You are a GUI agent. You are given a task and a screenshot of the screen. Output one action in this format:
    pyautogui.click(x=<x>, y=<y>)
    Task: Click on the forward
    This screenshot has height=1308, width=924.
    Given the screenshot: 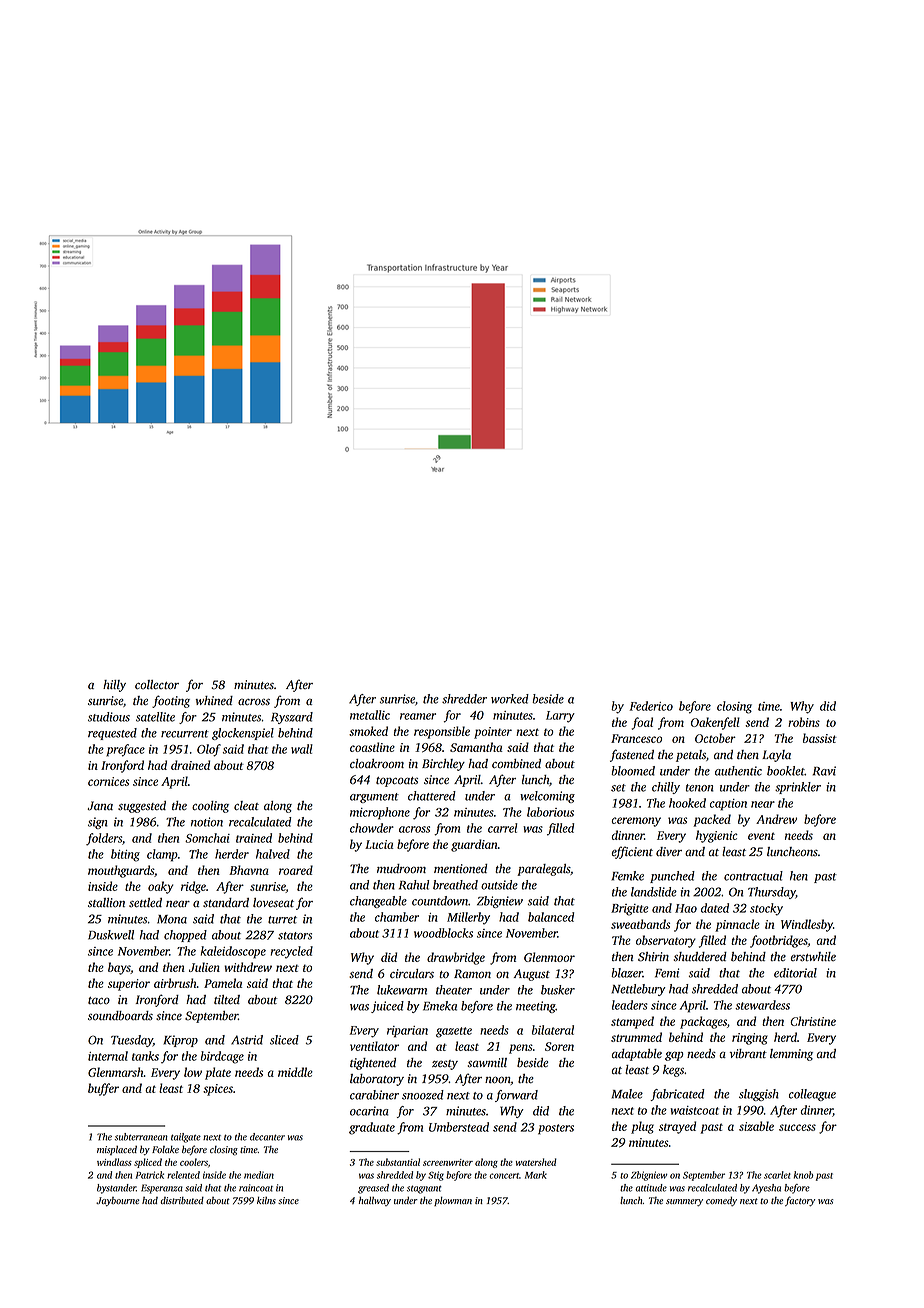 What is the action you would take?
    pyautogui.click(x=516, y=1096)
